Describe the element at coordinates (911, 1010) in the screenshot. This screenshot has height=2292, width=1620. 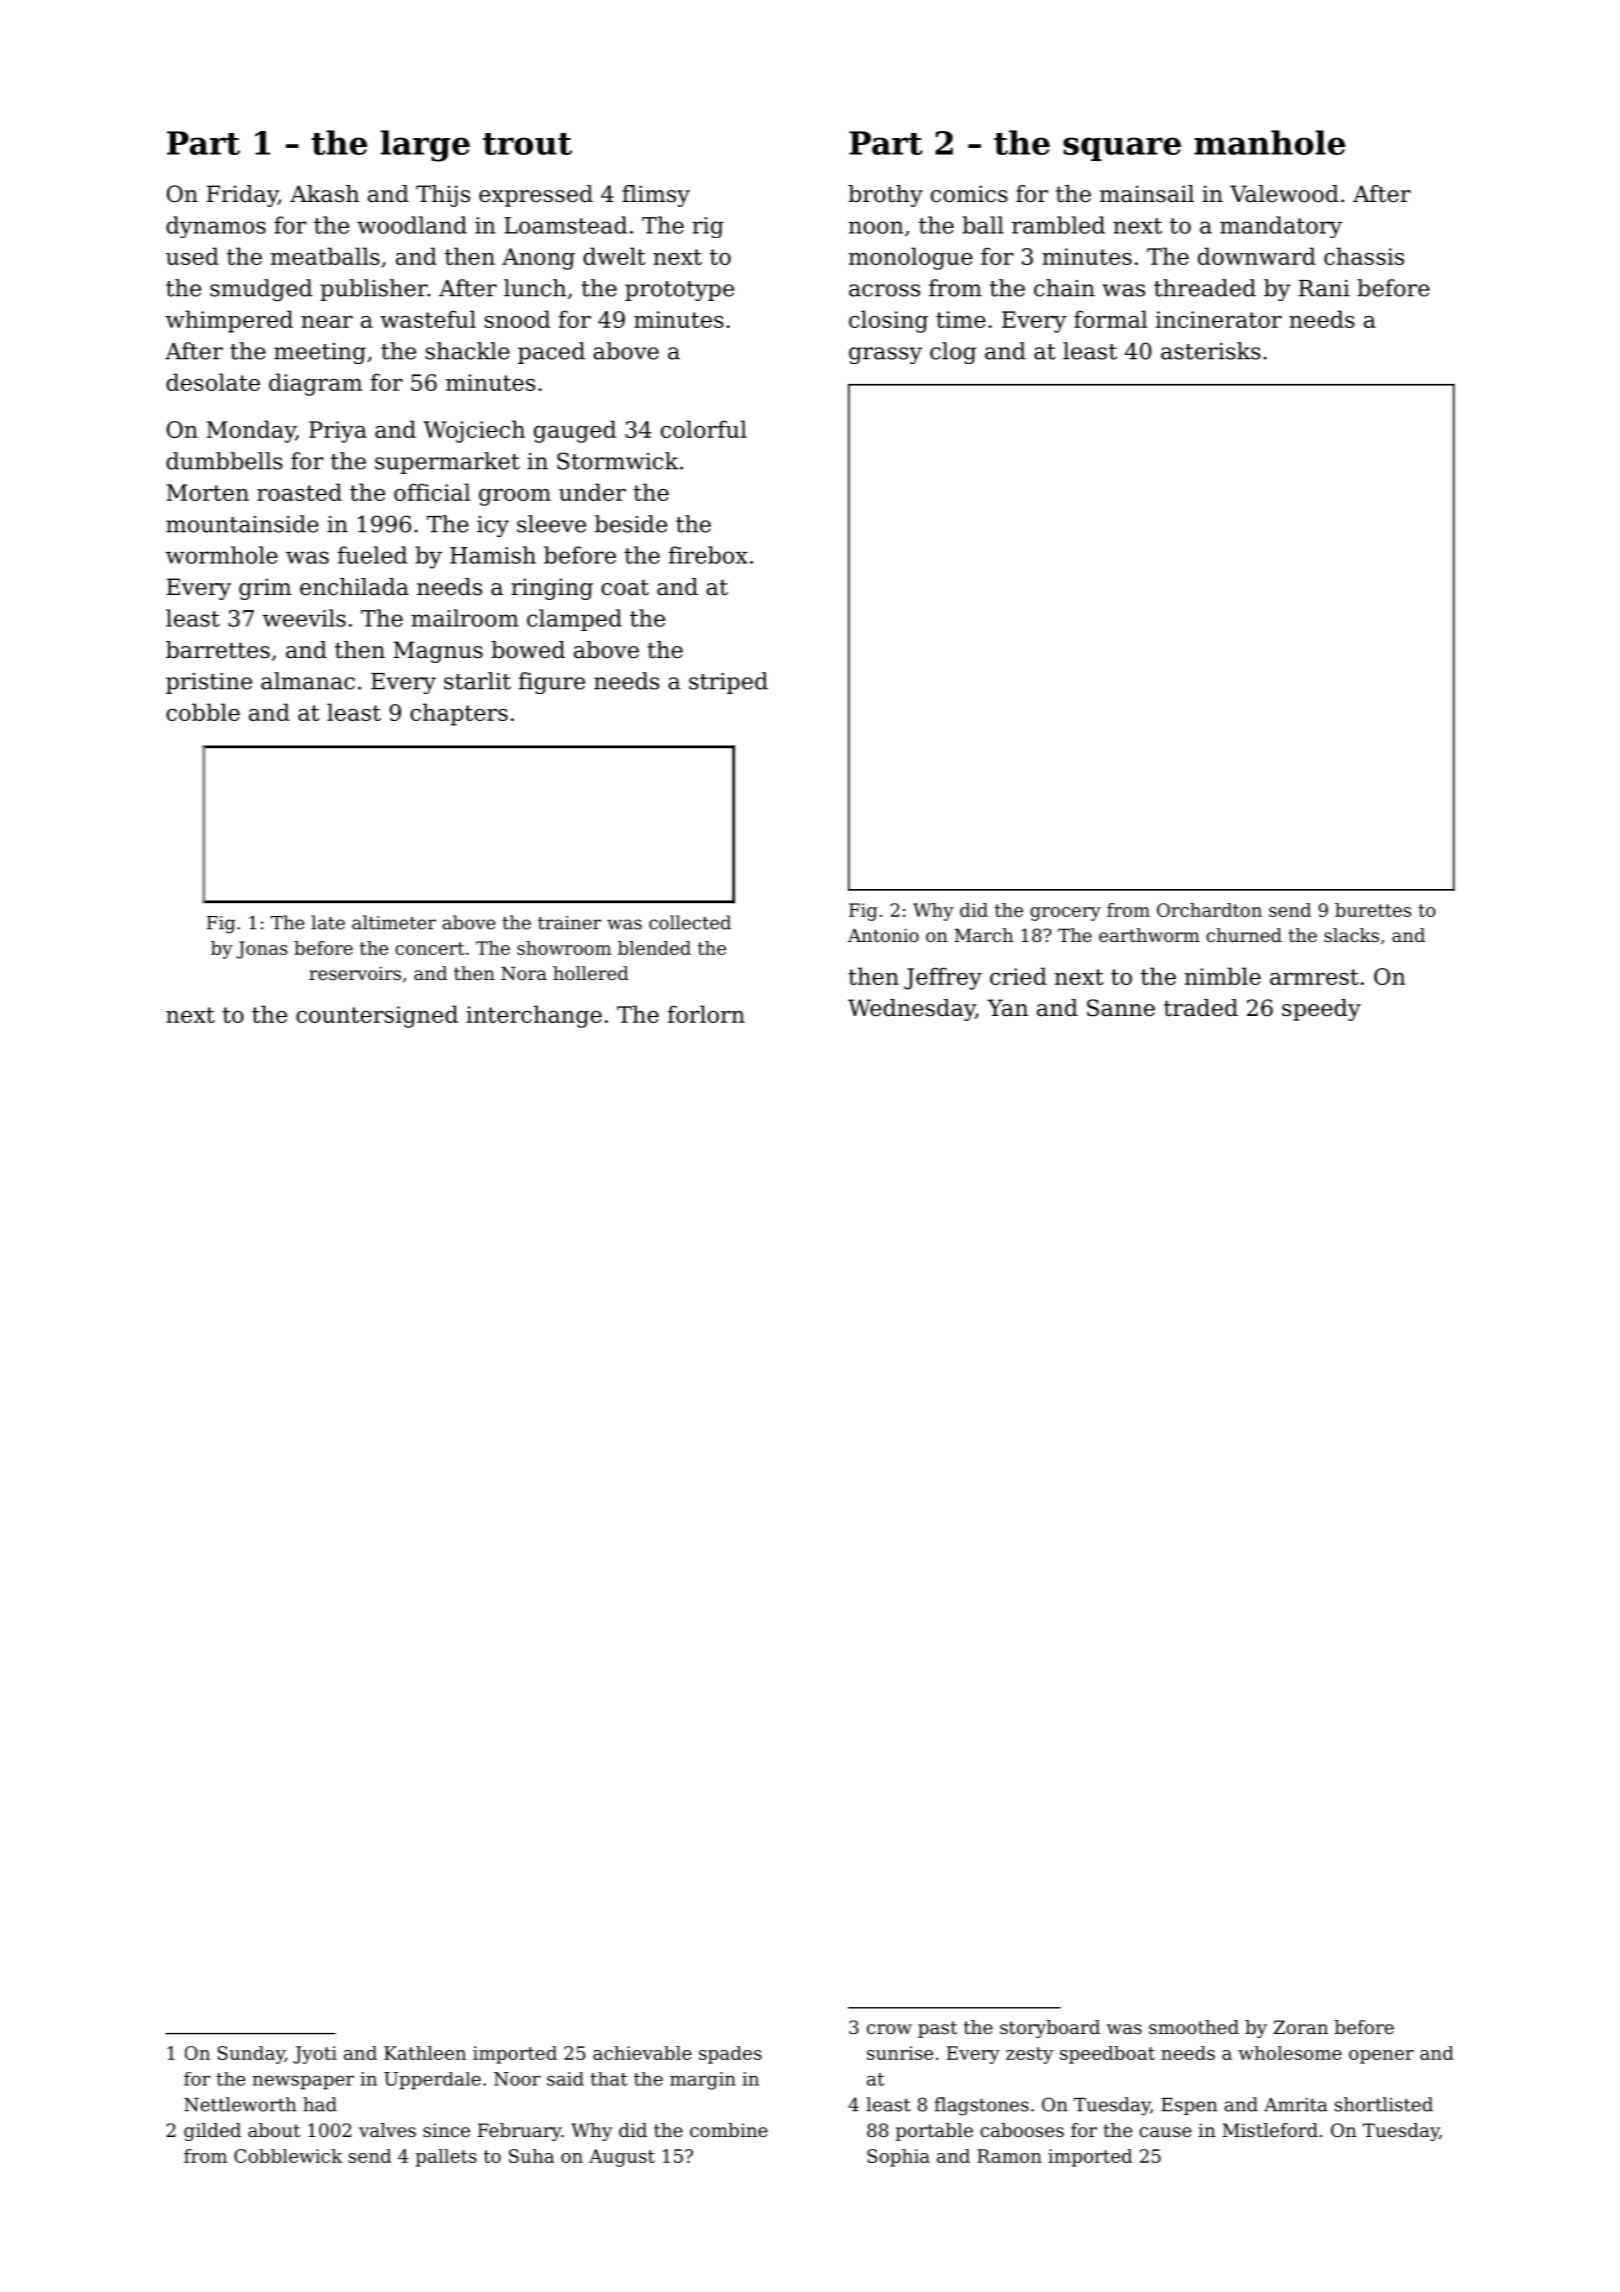
I see `Wednesday` at that location.
